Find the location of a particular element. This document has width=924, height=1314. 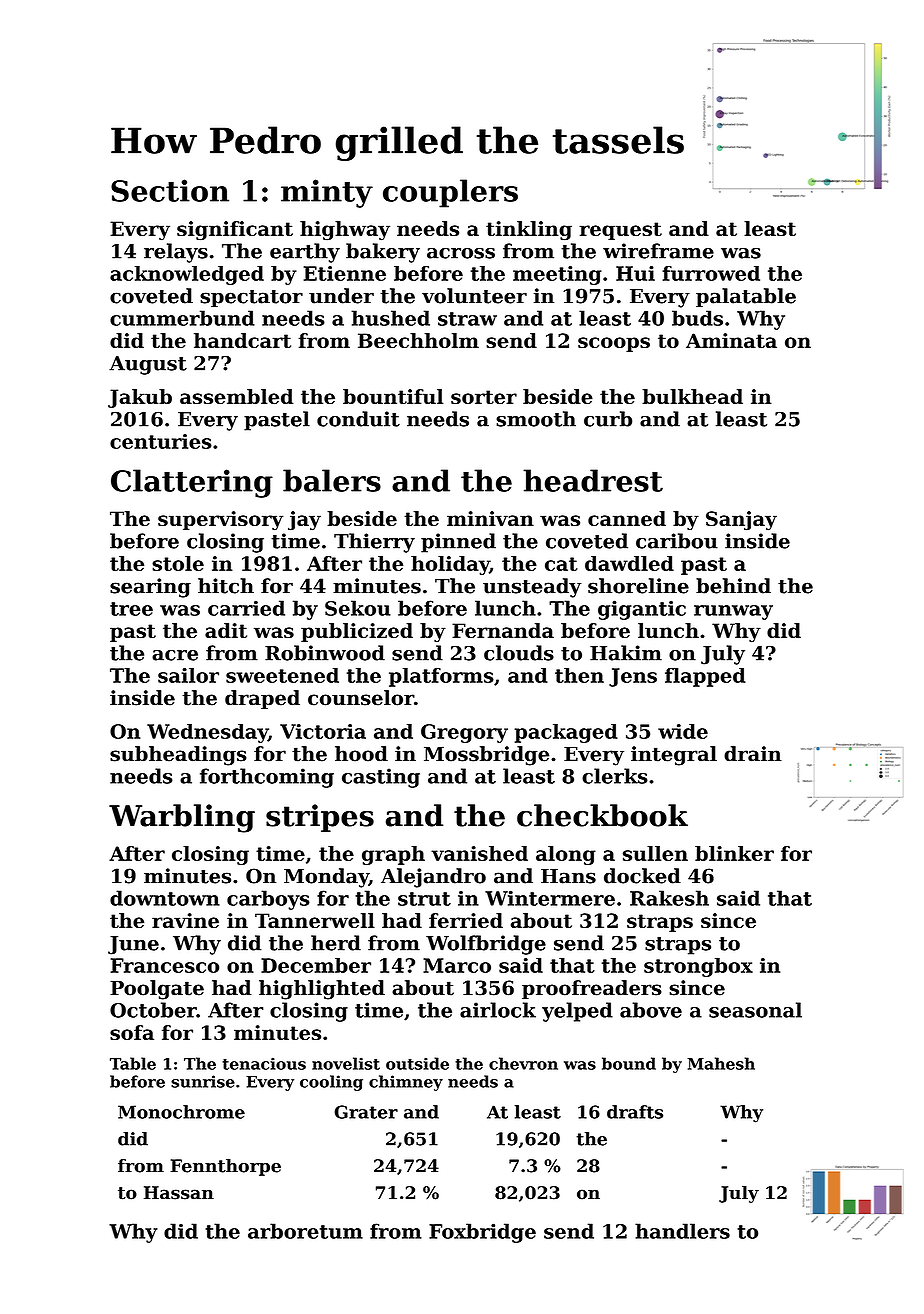

minty is located at coordinates (327, 193).
